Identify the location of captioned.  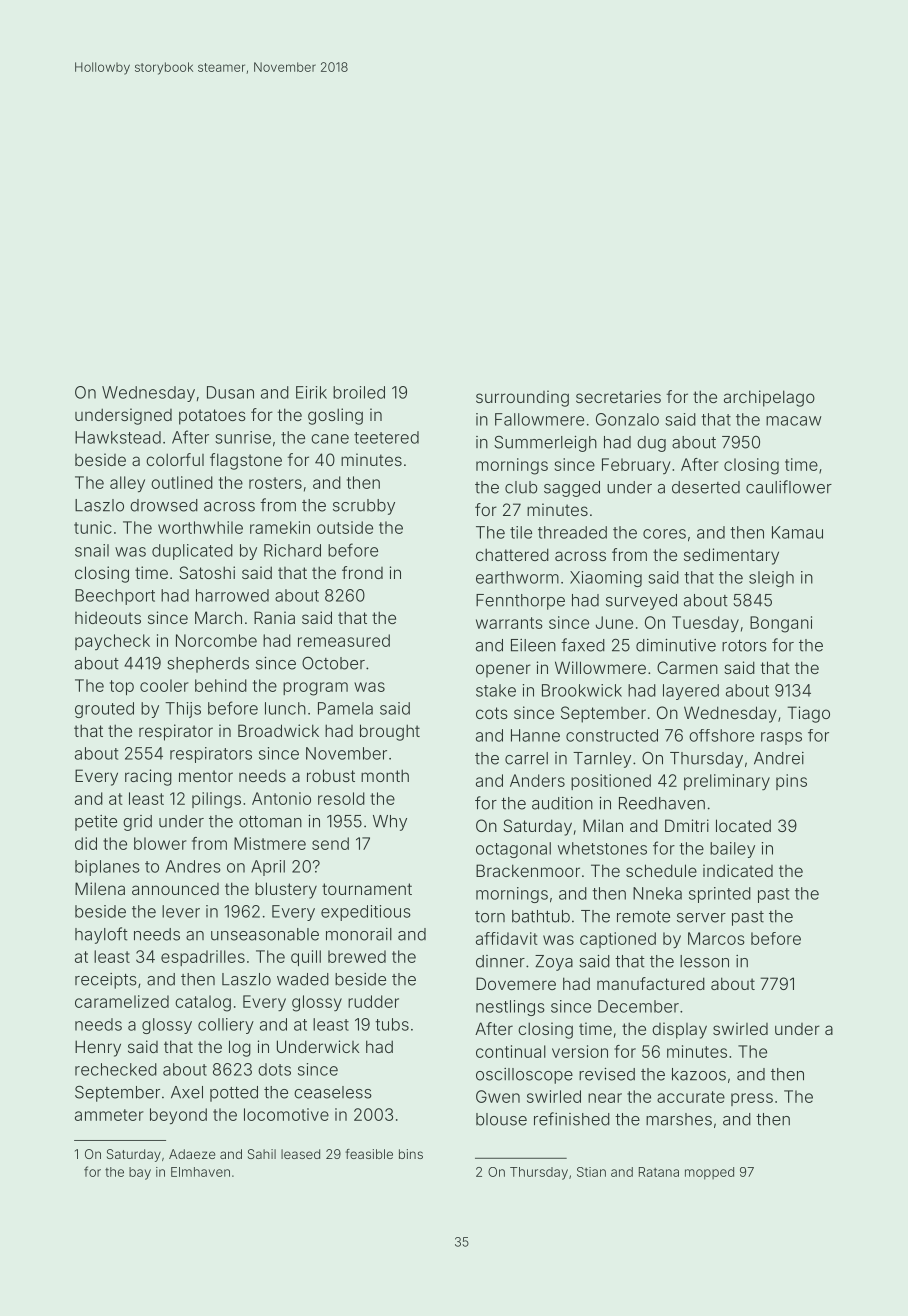
(618, 940).
